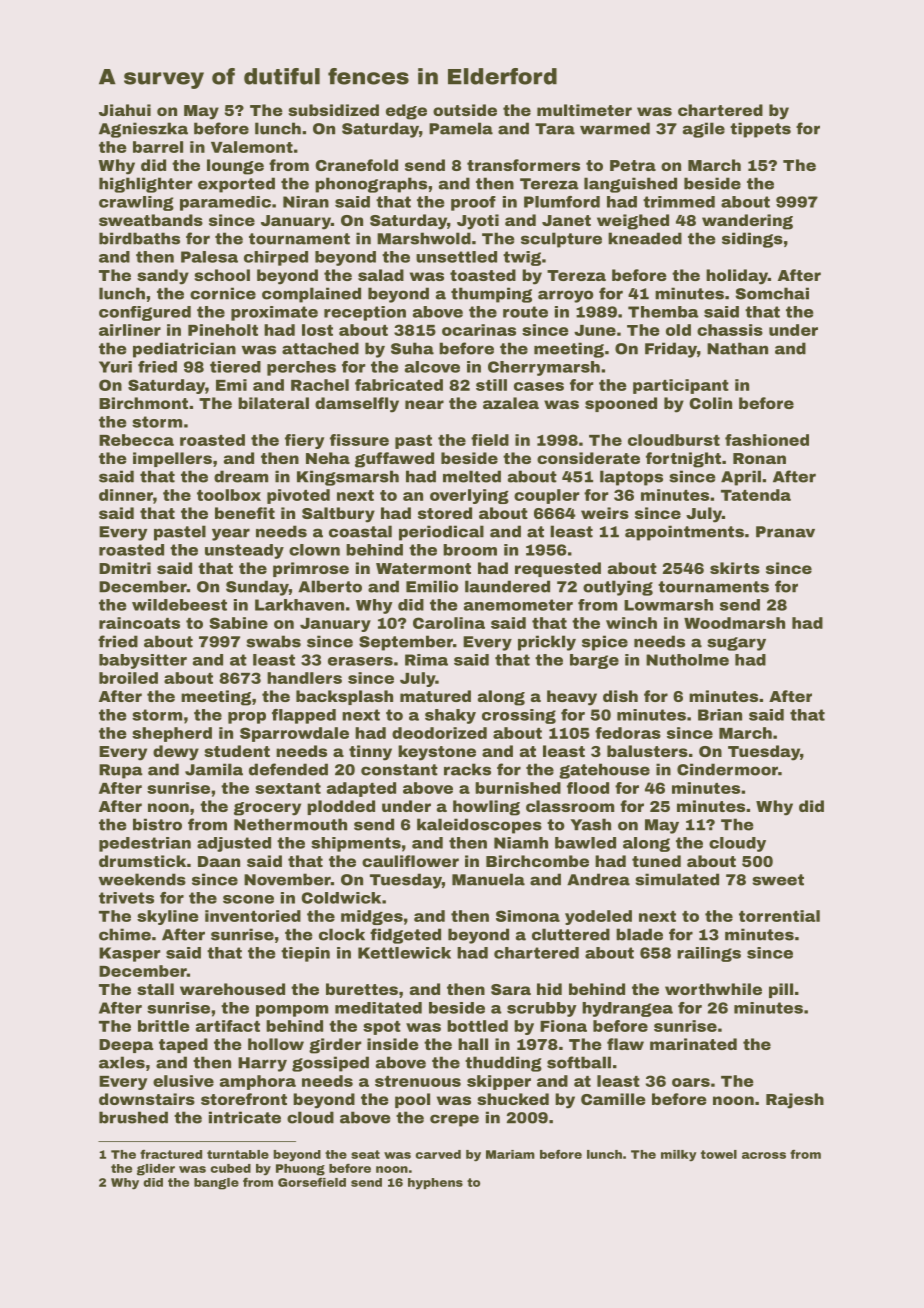  Describe the element at coordinates (333, 110) in the page. I see `subsidized` at that location.
